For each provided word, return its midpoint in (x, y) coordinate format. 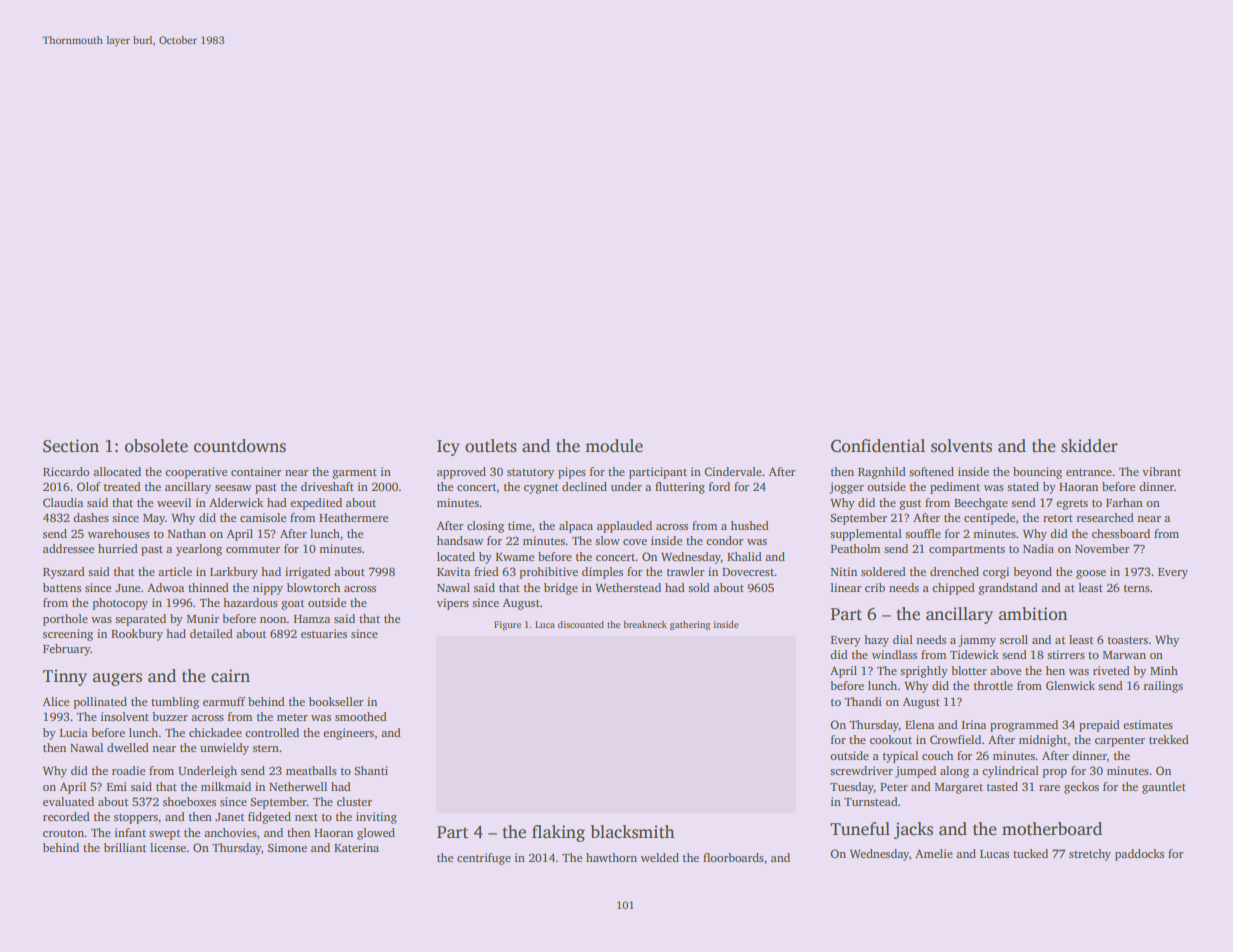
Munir (203, 618)
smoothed (361, 716)
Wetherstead (628, 587)
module (614, 446)
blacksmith (633, 832)
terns (1137, 588)
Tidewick (974, 654)
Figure (507, 625)
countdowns (240, 446)
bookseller (336, 701)
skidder (1089, 446)
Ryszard (64, 573)
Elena (919, 724)
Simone (287, 847)
